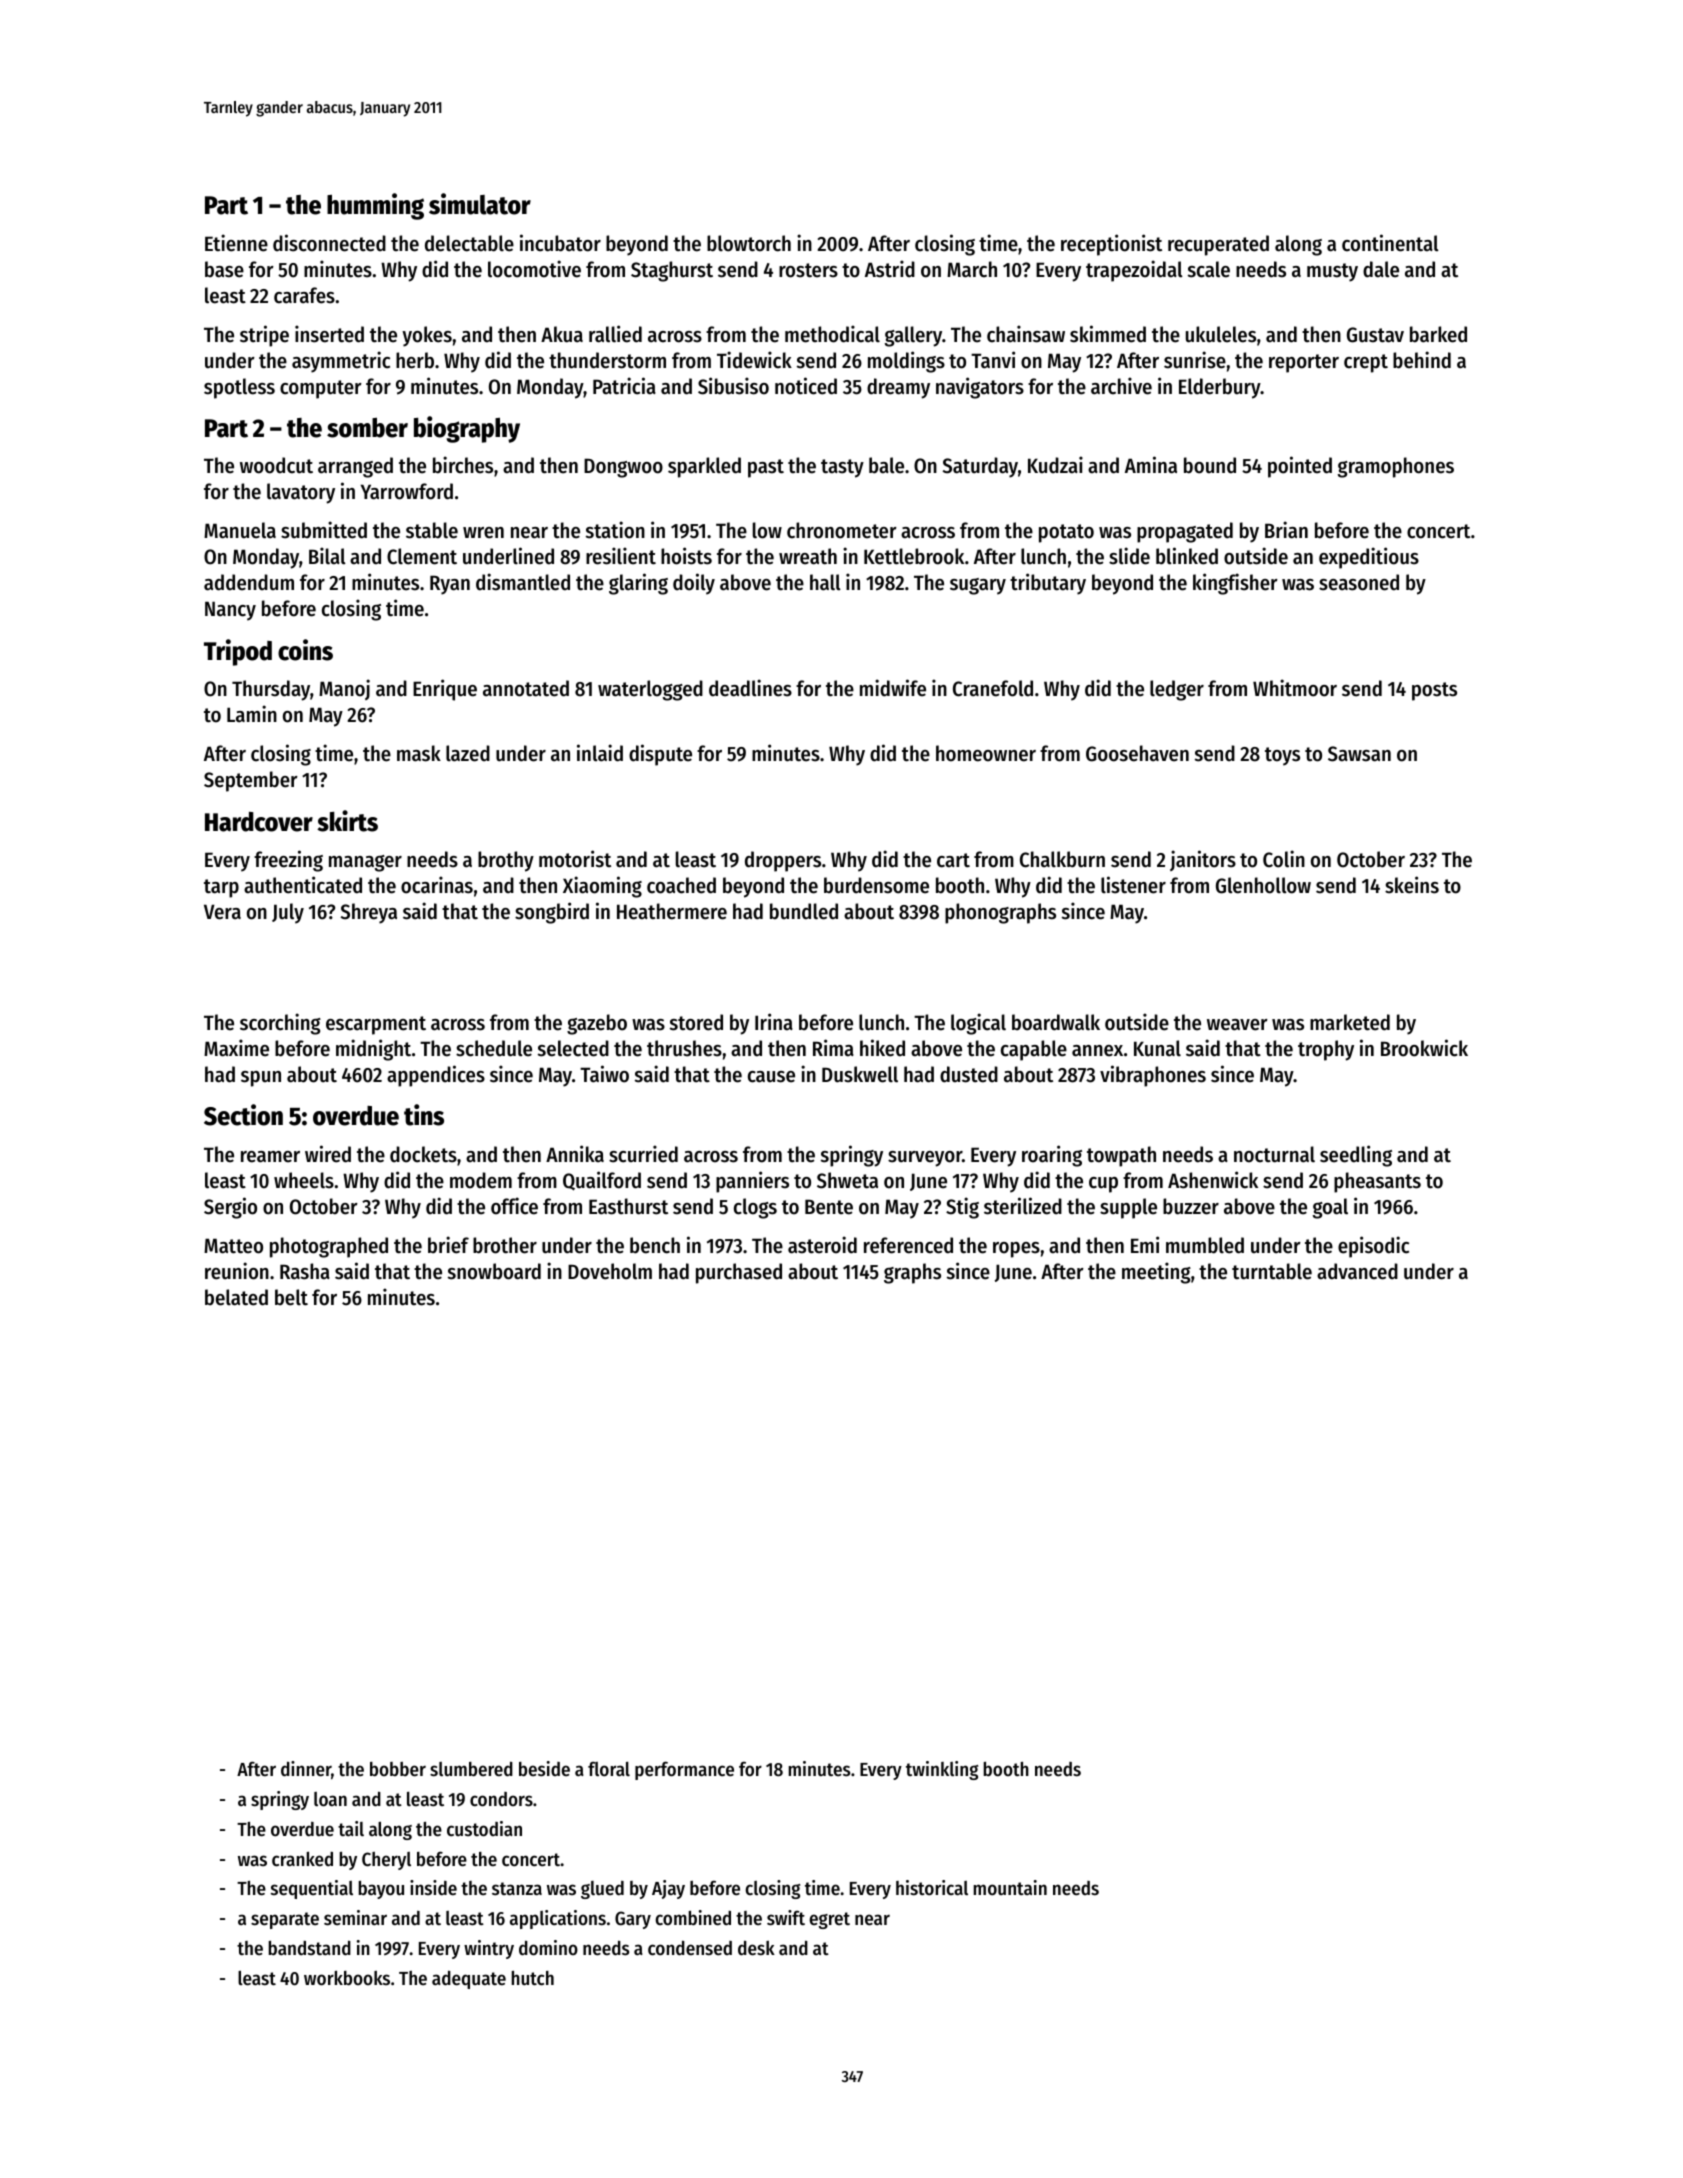 The height and width of the image is (2178, 1683). Describe the element at coordinates (291, 1297) in the image. I see `belt` at that location.
